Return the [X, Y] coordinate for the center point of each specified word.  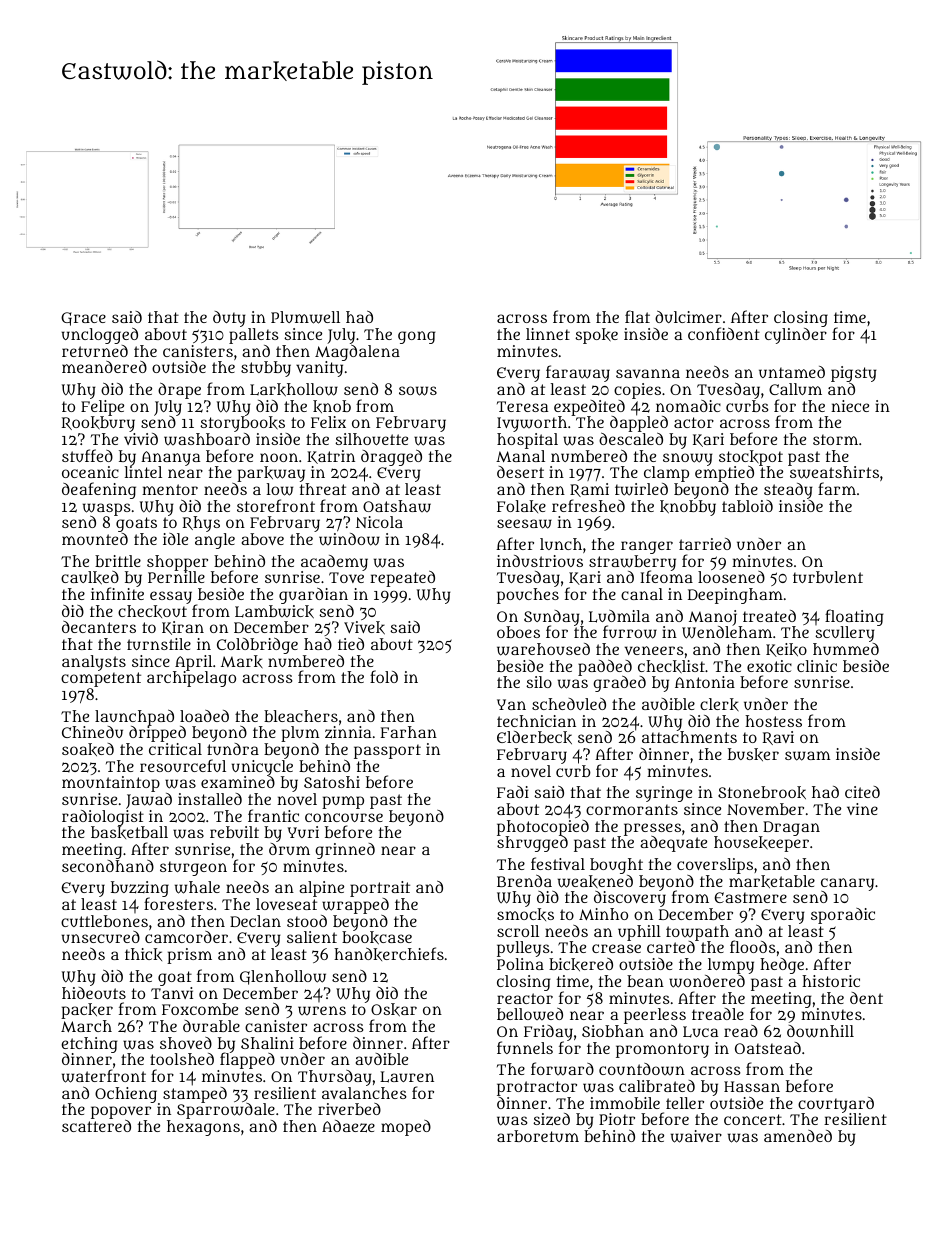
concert [753, 1119]
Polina [520, 964]
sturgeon [193, 868]
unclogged [100, 336]
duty [229, 319]
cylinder [796, 336]
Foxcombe [200, 1009]
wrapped [355, 906]
